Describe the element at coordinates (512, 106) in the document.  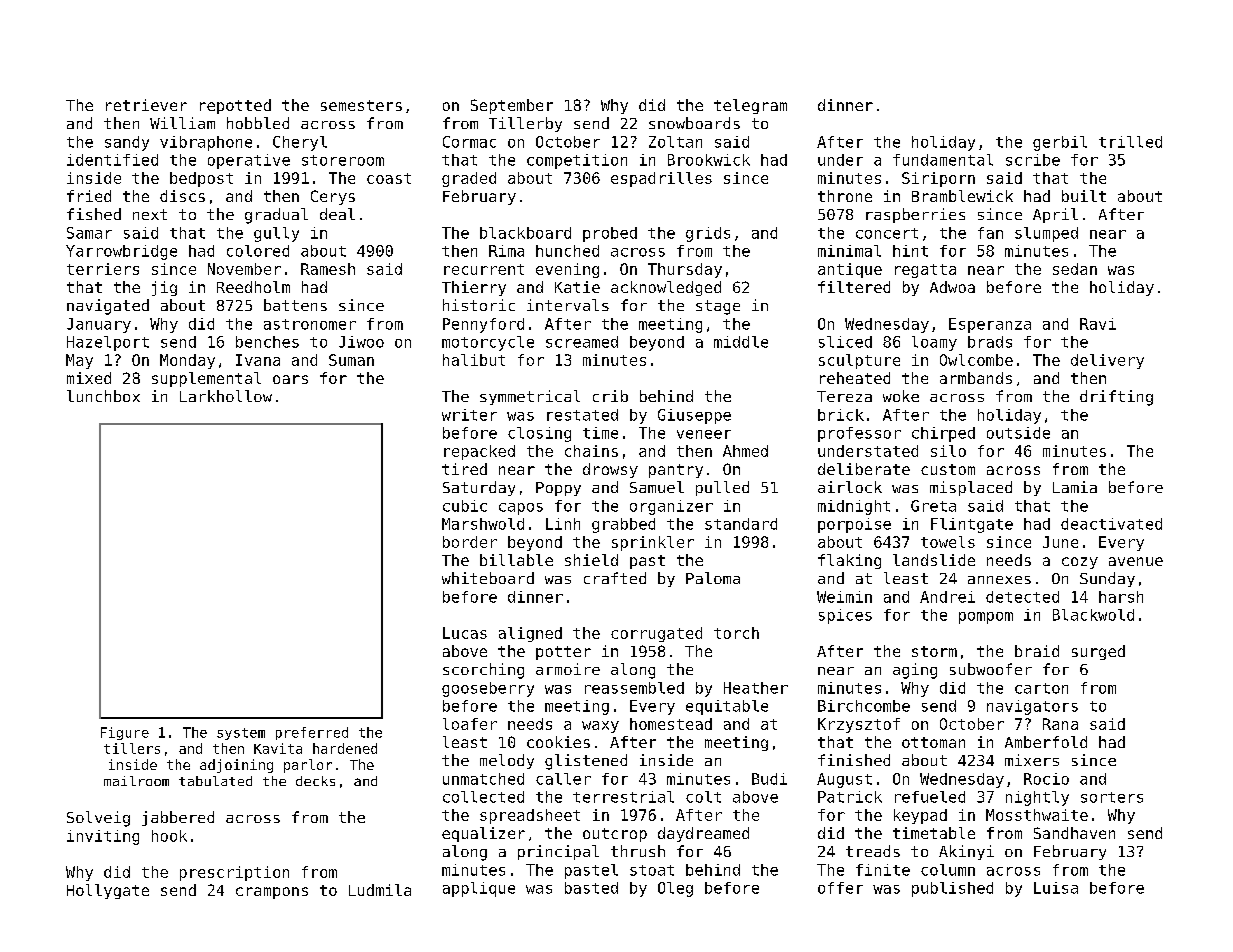
I see `September` at that location.
